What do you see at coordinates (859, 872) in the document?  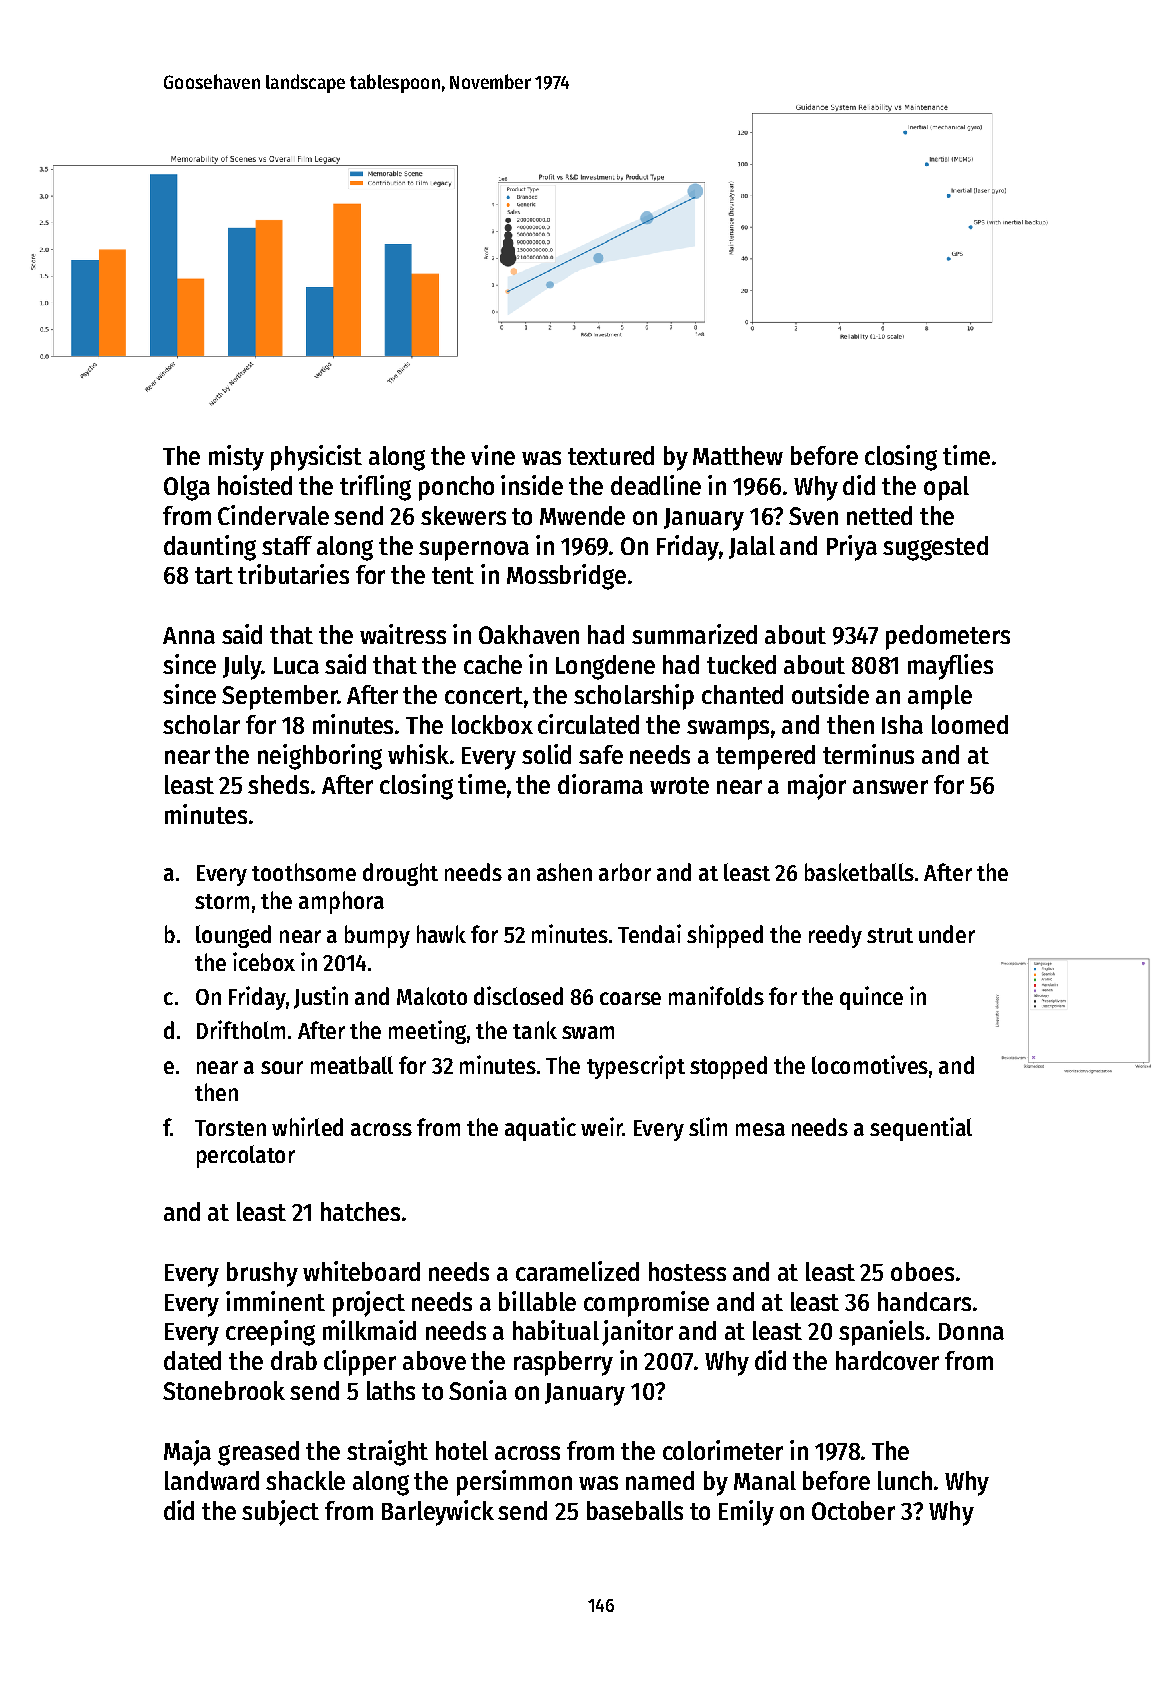 I see `basketballs` at bounding box center [859, 872].
